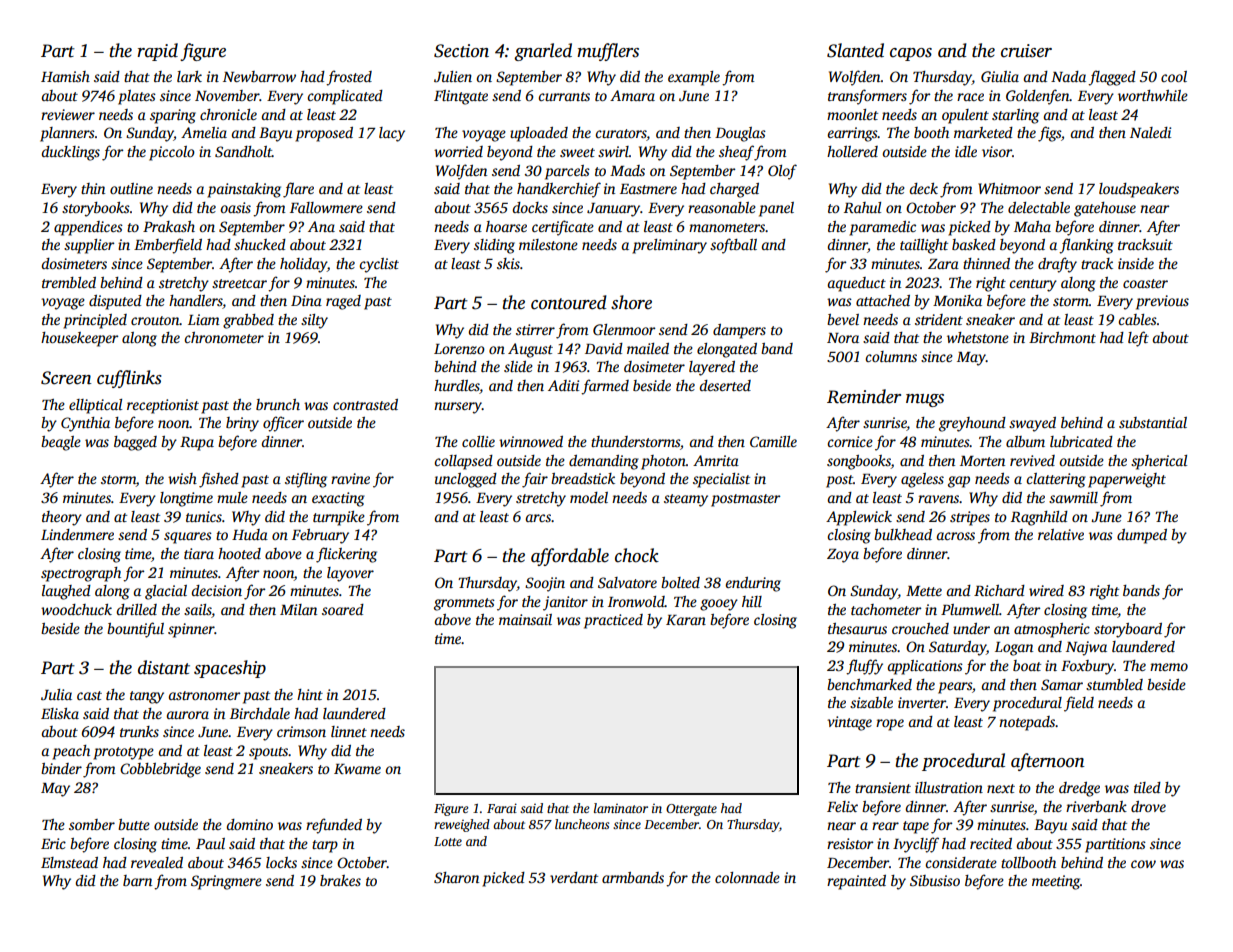 This page has width=1233, height=952. Describe the element at coordinates (458, 151) in the page. I see `worried` at that location.
